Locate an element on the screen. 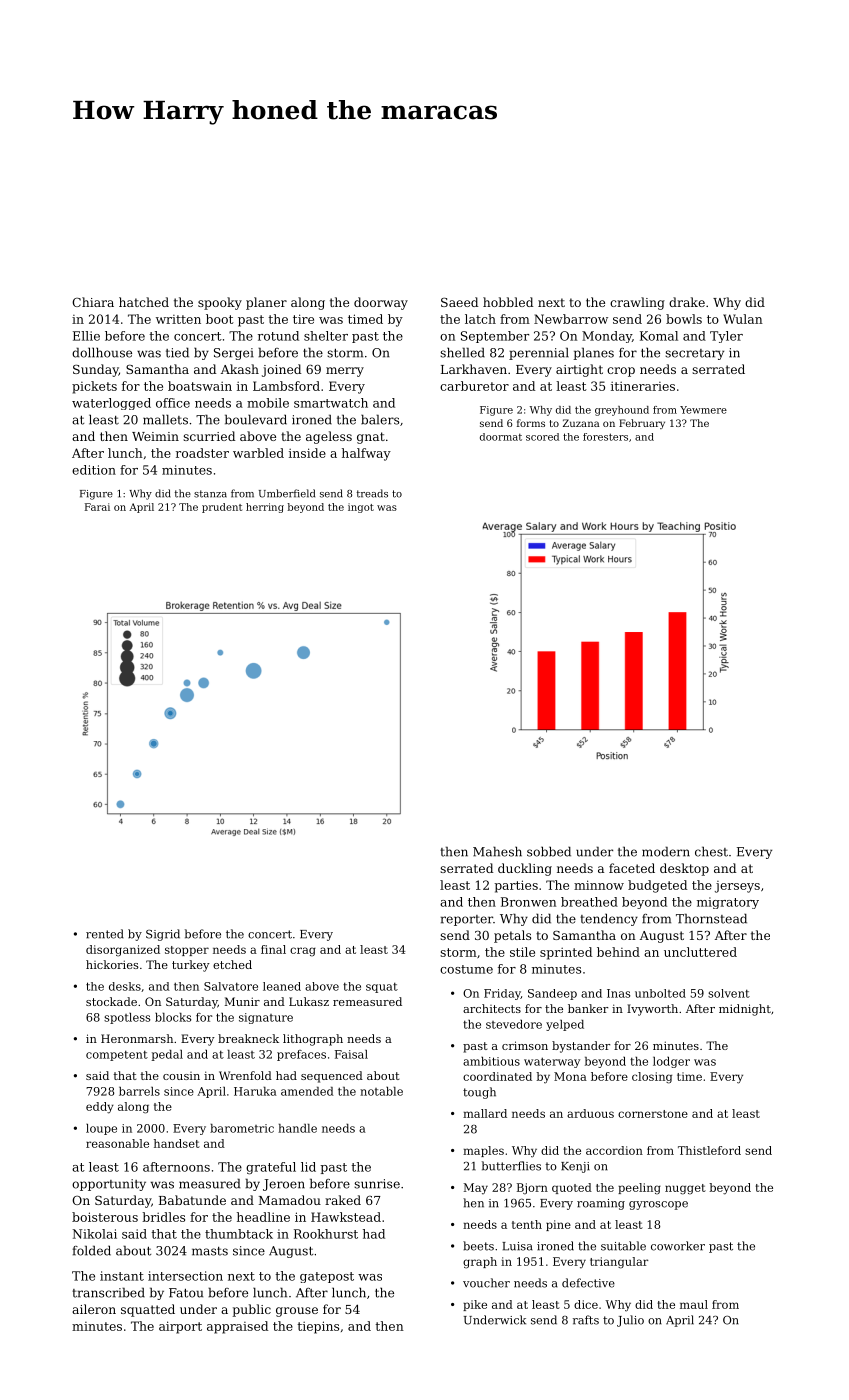 The image size is (849, 1400). notable is located at coordinates (381, 1091).
